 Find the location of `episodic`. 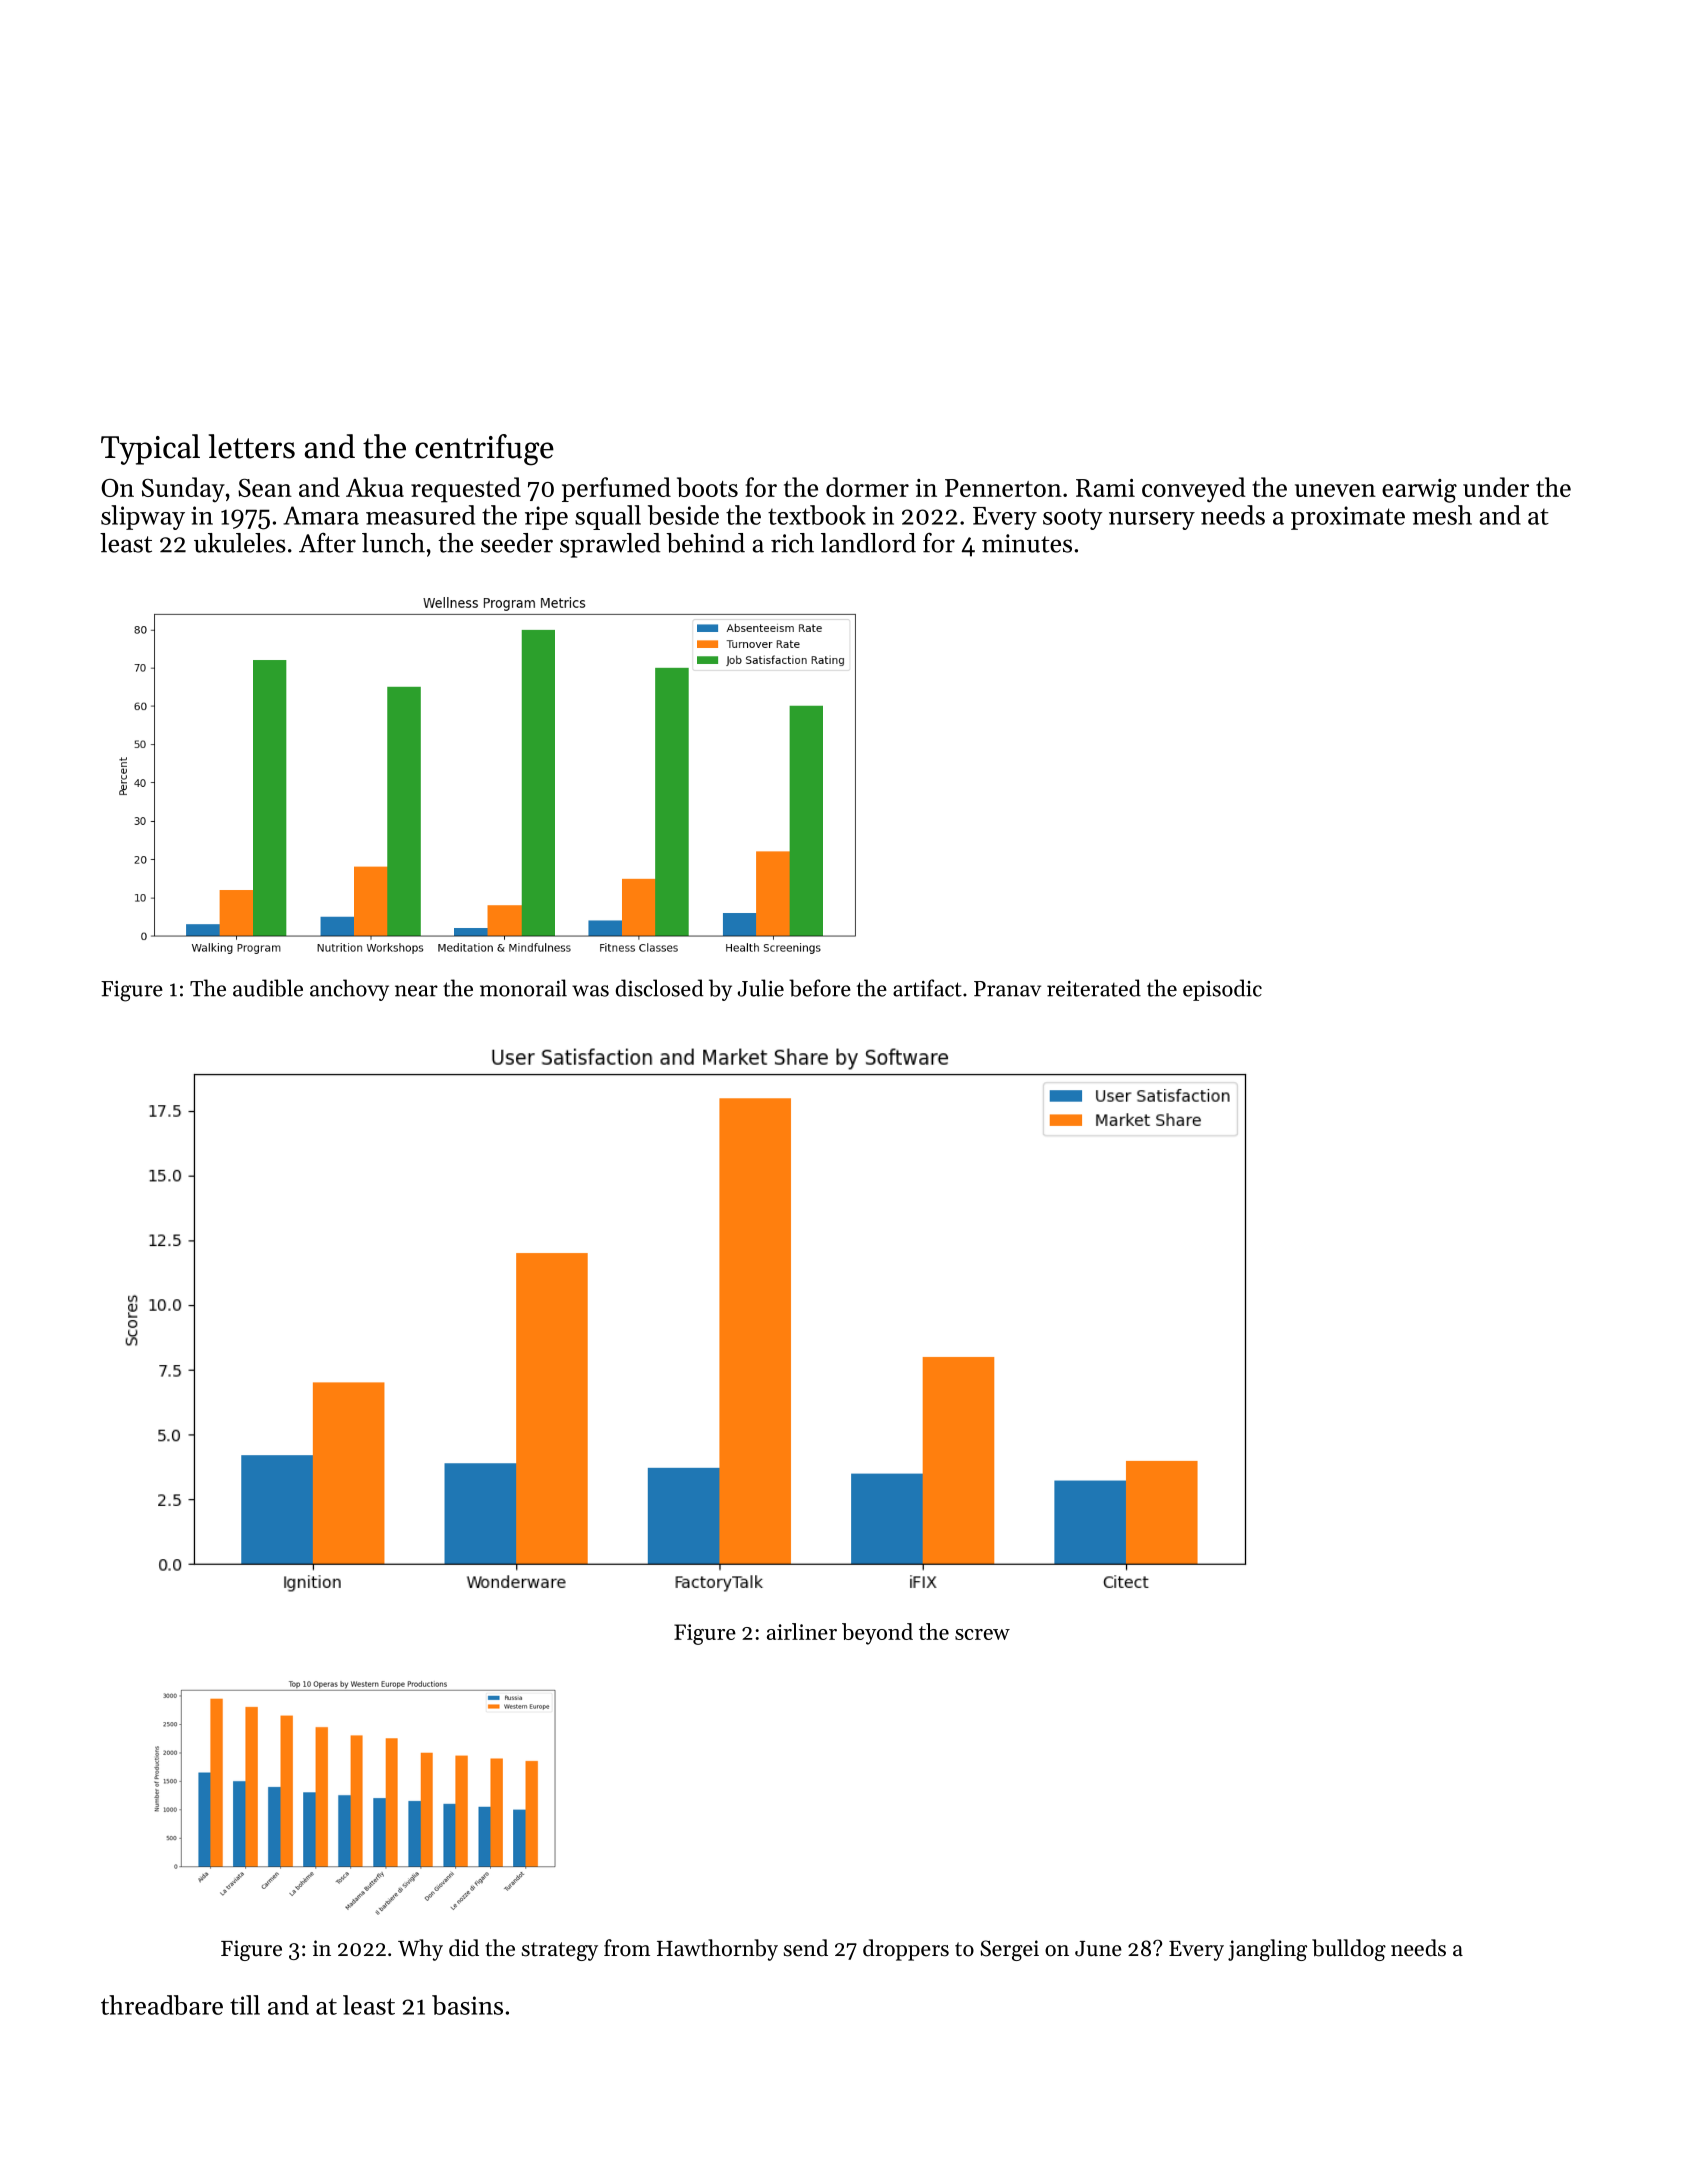

episodic is located at coordinates (1222, 990).
